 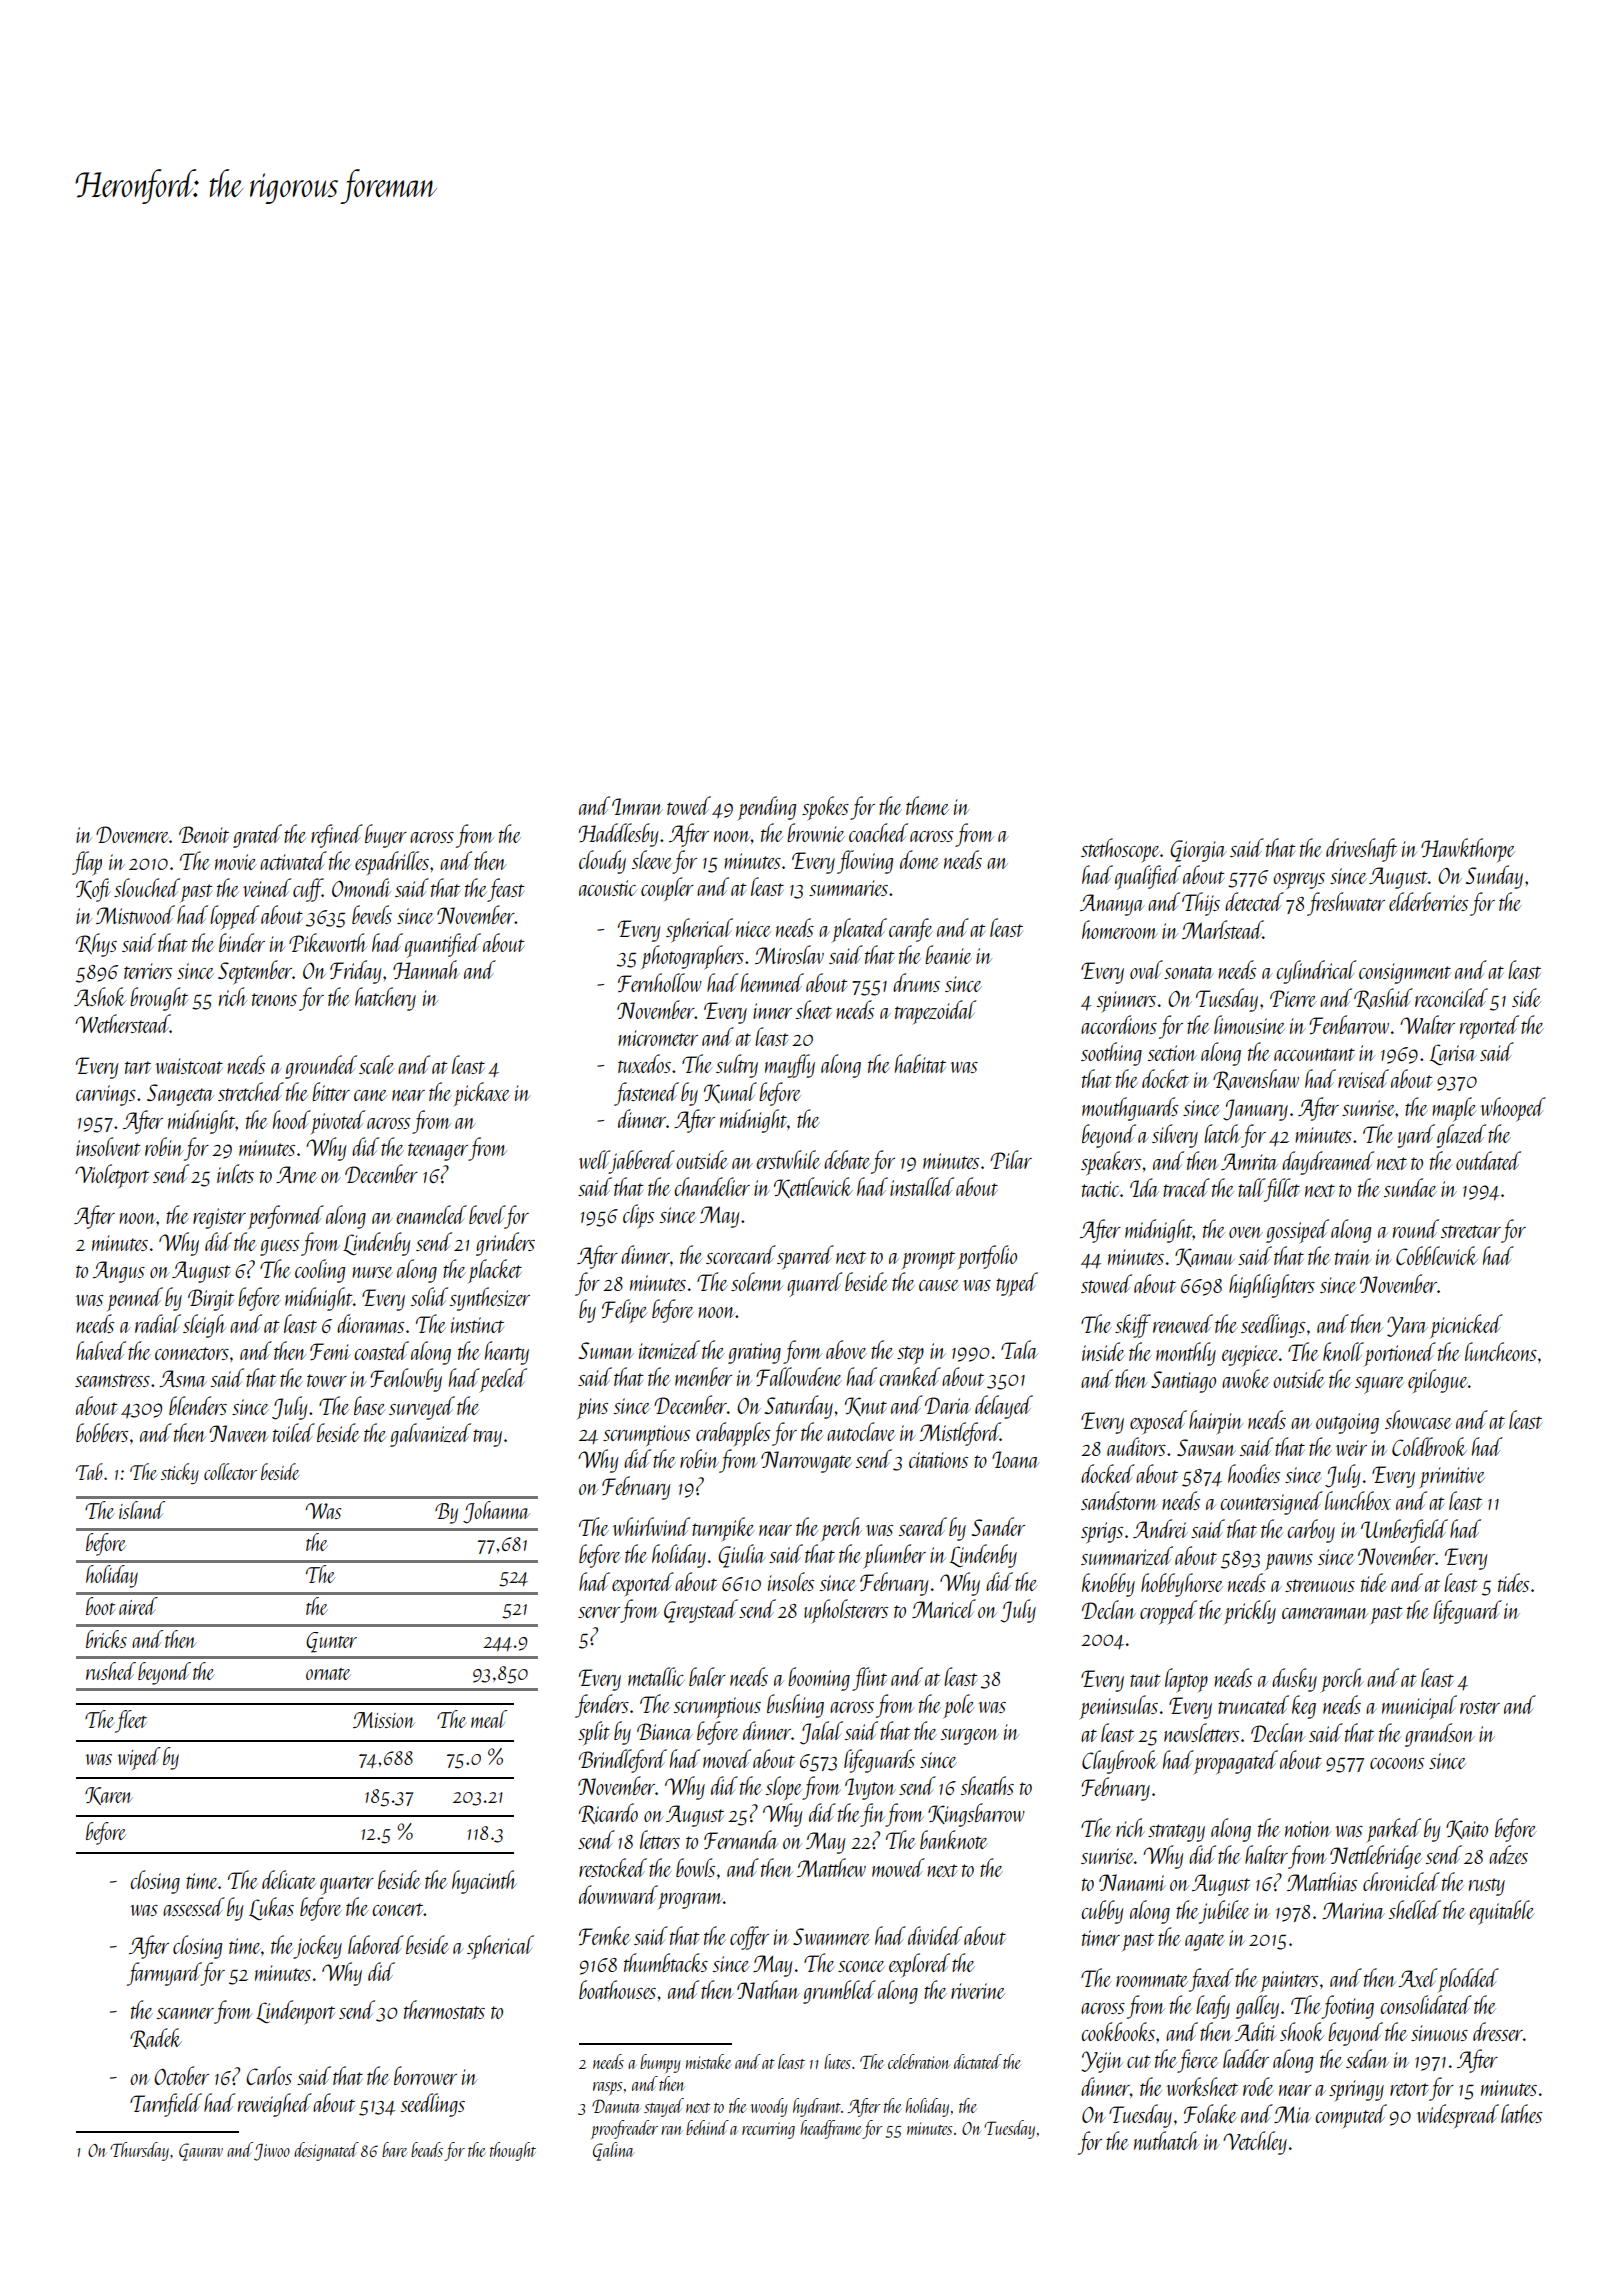 I want to click on Lindenport, so click(x=295, y=2012).
